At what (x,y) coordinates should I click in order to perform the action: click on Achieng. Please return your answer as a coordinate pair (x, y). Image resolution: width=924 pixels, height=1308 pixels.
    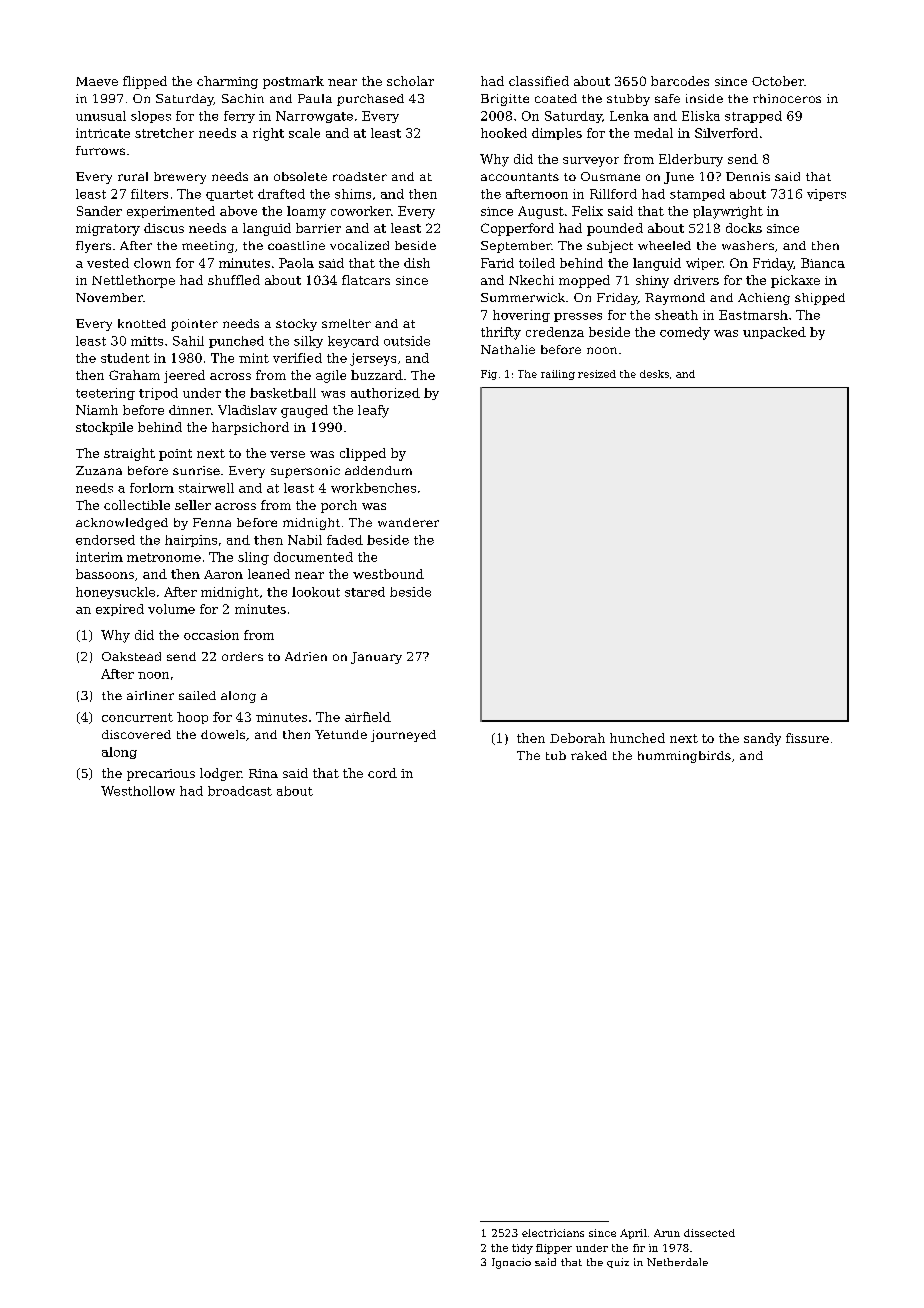
    Looking at the image, I should click on (764, 299).
